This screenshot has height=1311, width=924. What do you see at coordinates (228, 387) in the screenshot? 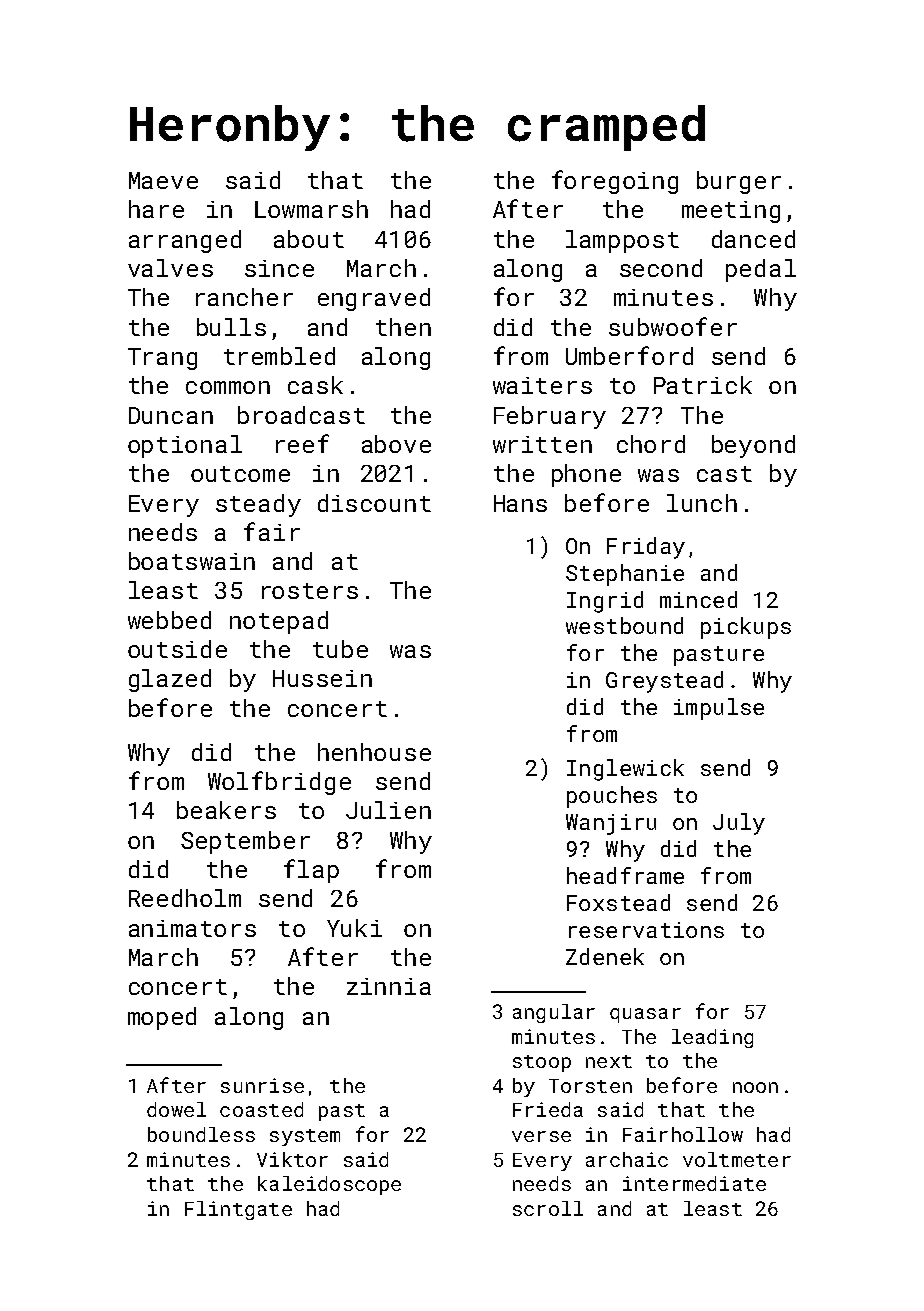
I see `common` at bounding box center [228, 387].
